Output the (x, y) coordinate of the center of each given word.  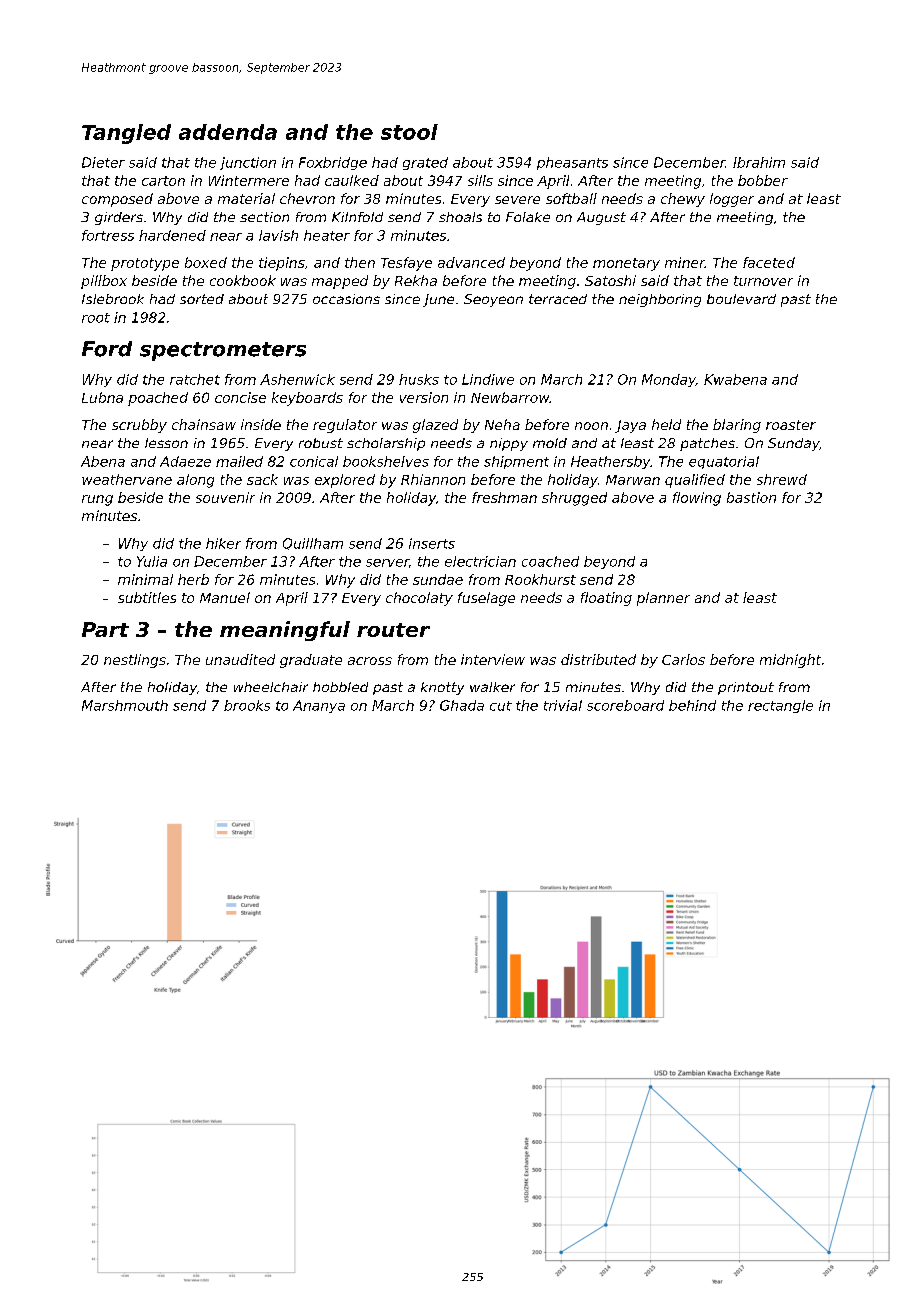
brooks (247, 705)
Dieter (103, 162)
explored (345, 481)
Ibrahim (759, 162)
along (195, 481)
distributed (598, 659)
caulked (352, 180)
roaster (791, 425)
